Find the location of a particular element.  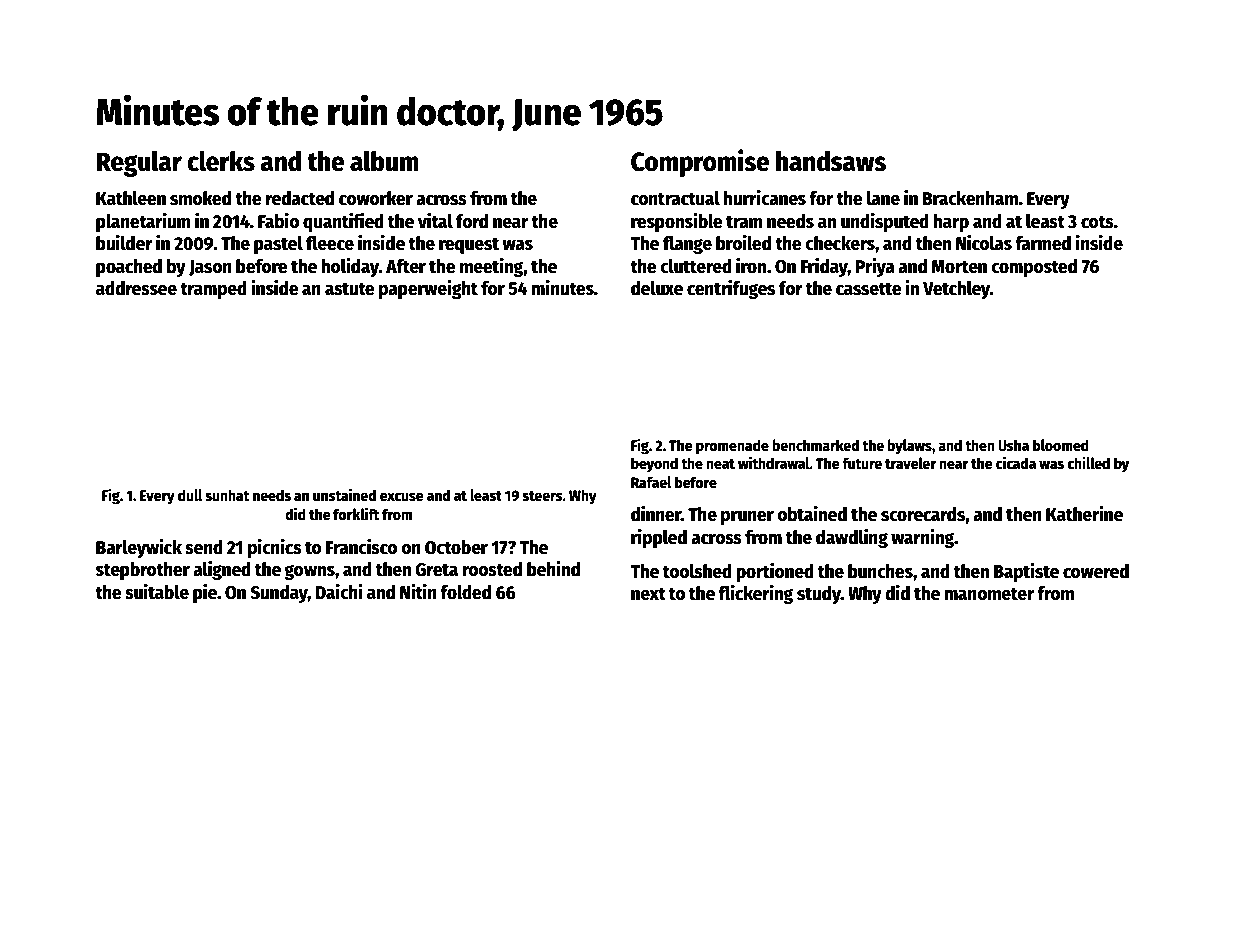

album is located at coordinates (384, 161).
